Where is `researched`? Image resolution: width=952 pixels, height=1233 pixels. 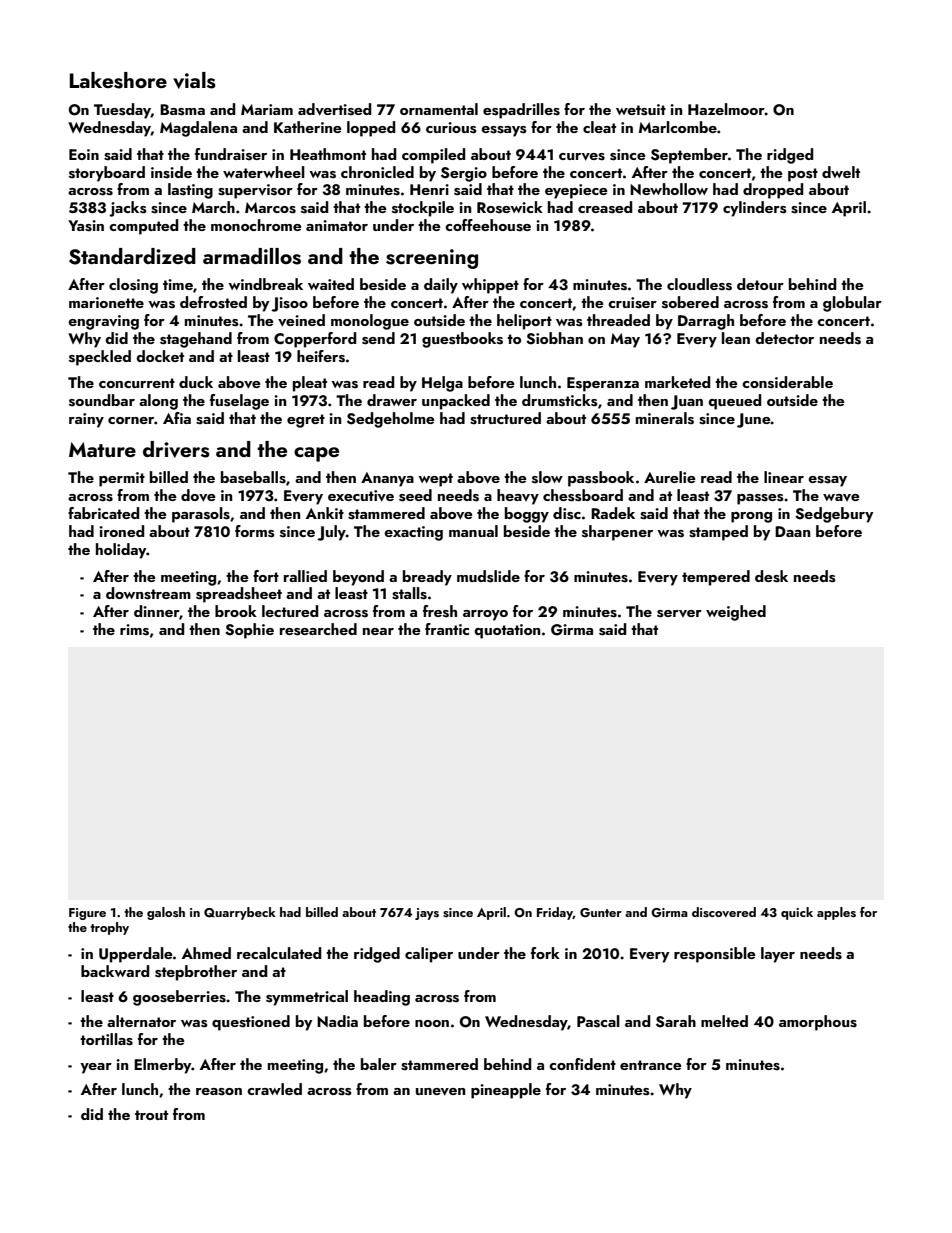 researched is located at coordinates (318, 629).
